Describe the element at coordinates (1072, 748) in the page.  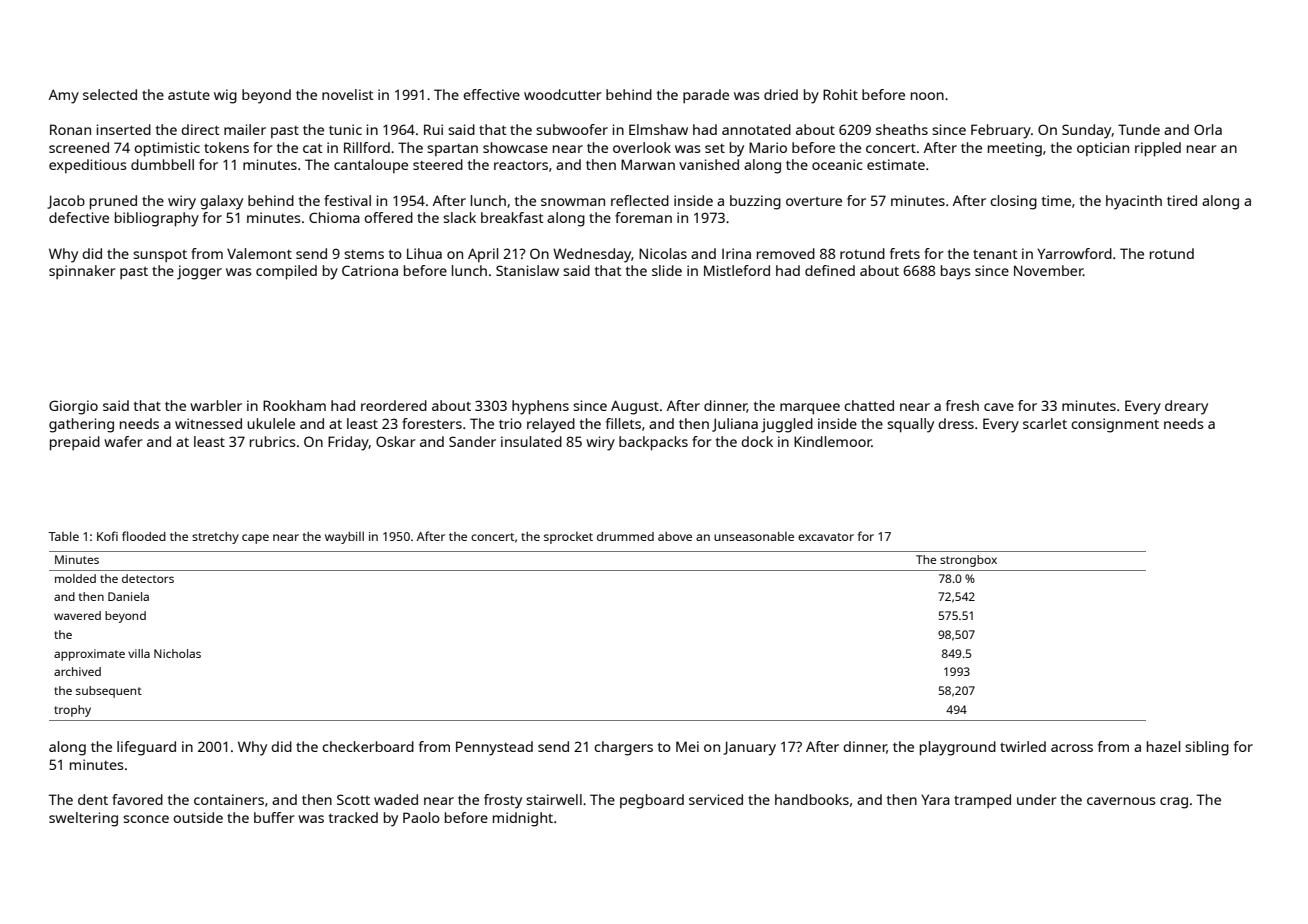
I see `across` at that location.
